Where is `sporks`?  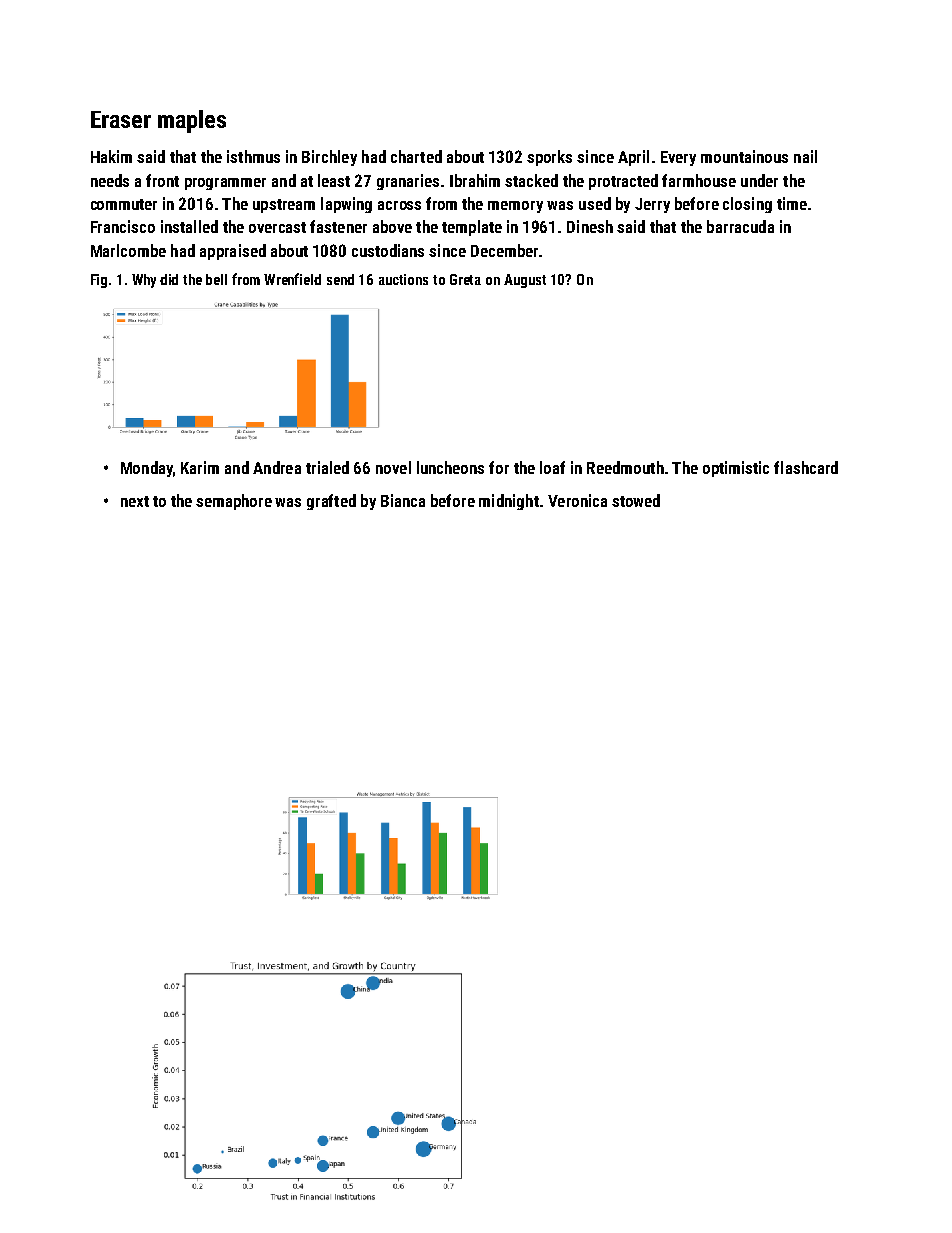
sporks is located at coordinates (549, 158).
